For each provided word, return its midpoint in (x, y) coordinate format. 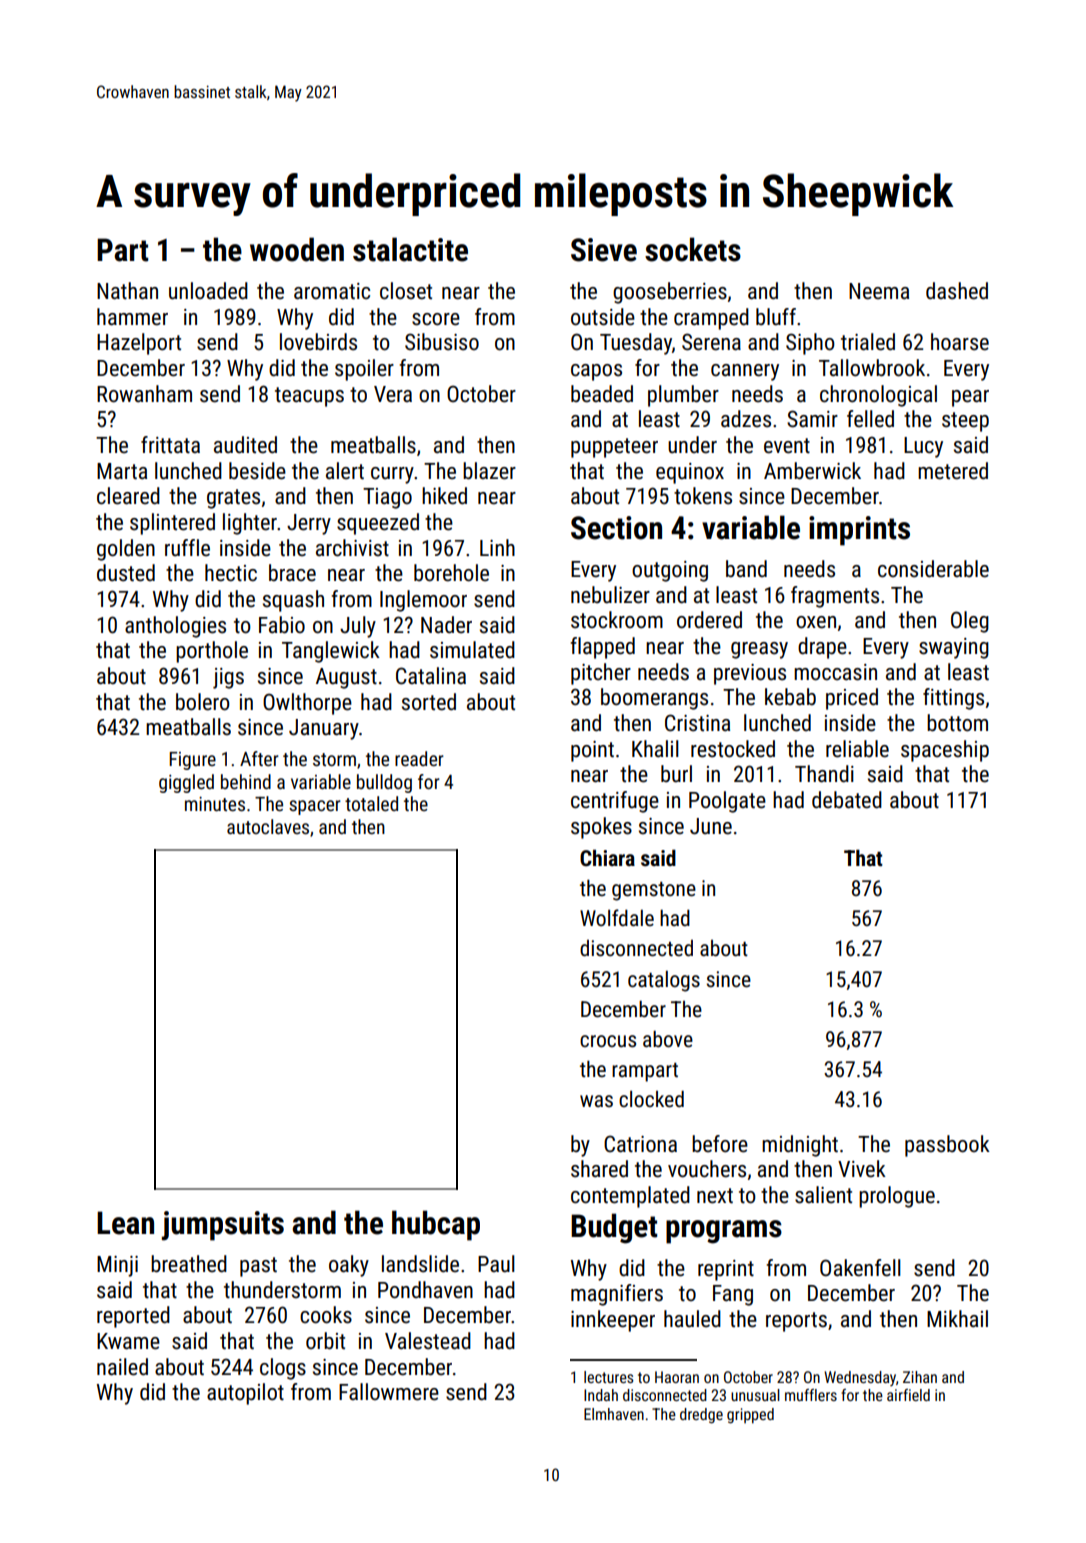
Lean (125, 1223)
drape (822, 648)
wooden (297, 249)
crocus (608, 1041)
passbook (947, 1146)
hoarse (960, 342)
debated (847, 800)
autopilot (245, 1394)
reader (419, 758)
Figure (192, 761)
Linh (497, 547)
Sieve (604, 250)
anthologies (175, 627)
